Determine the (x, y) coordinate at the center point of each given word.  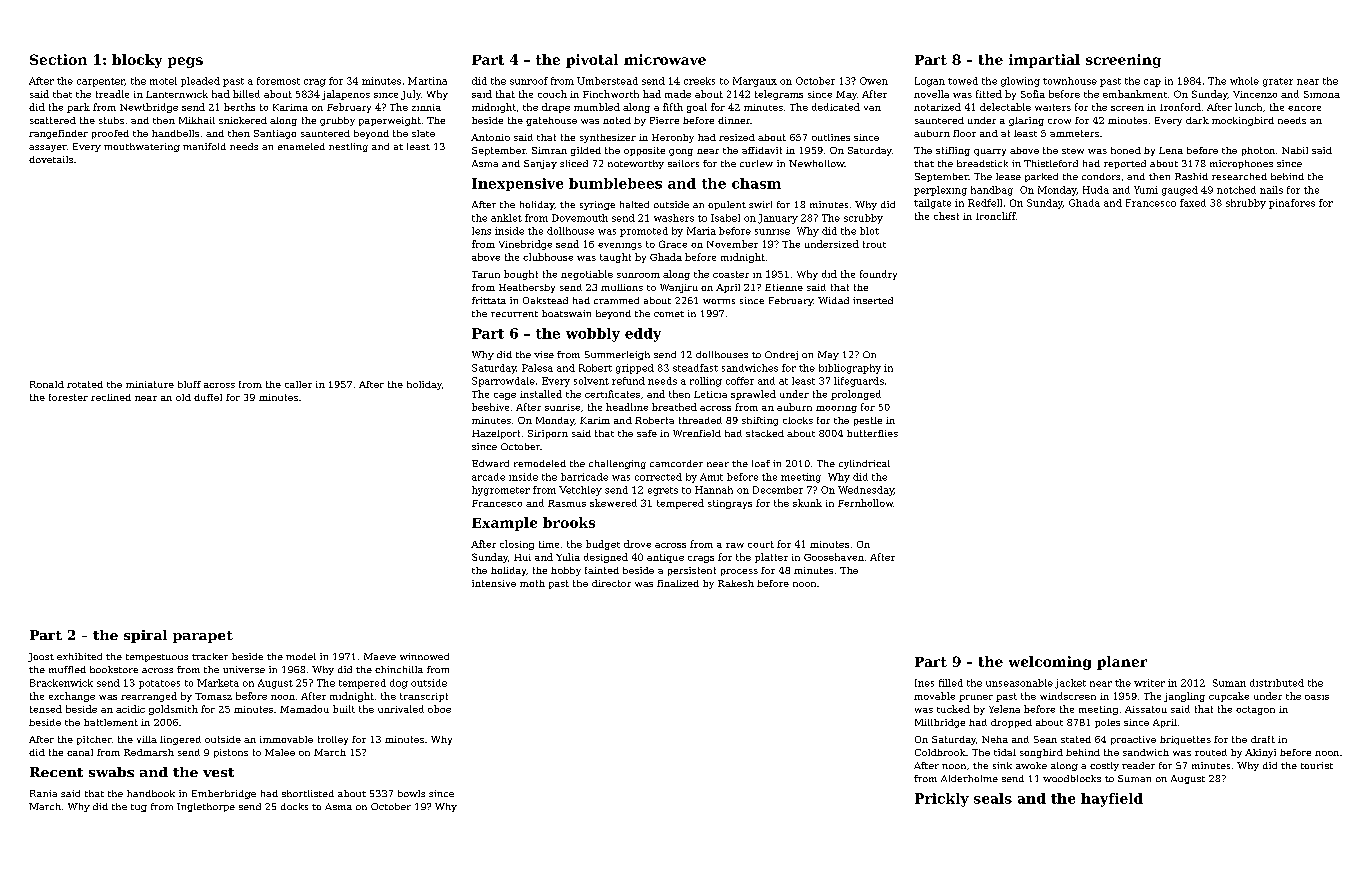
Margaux (755, 82)
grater (1278, 82)
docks (294, 806)
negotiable (587, 275)
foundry (878, 275)
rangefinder (58, 134)
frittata (489, 300)
